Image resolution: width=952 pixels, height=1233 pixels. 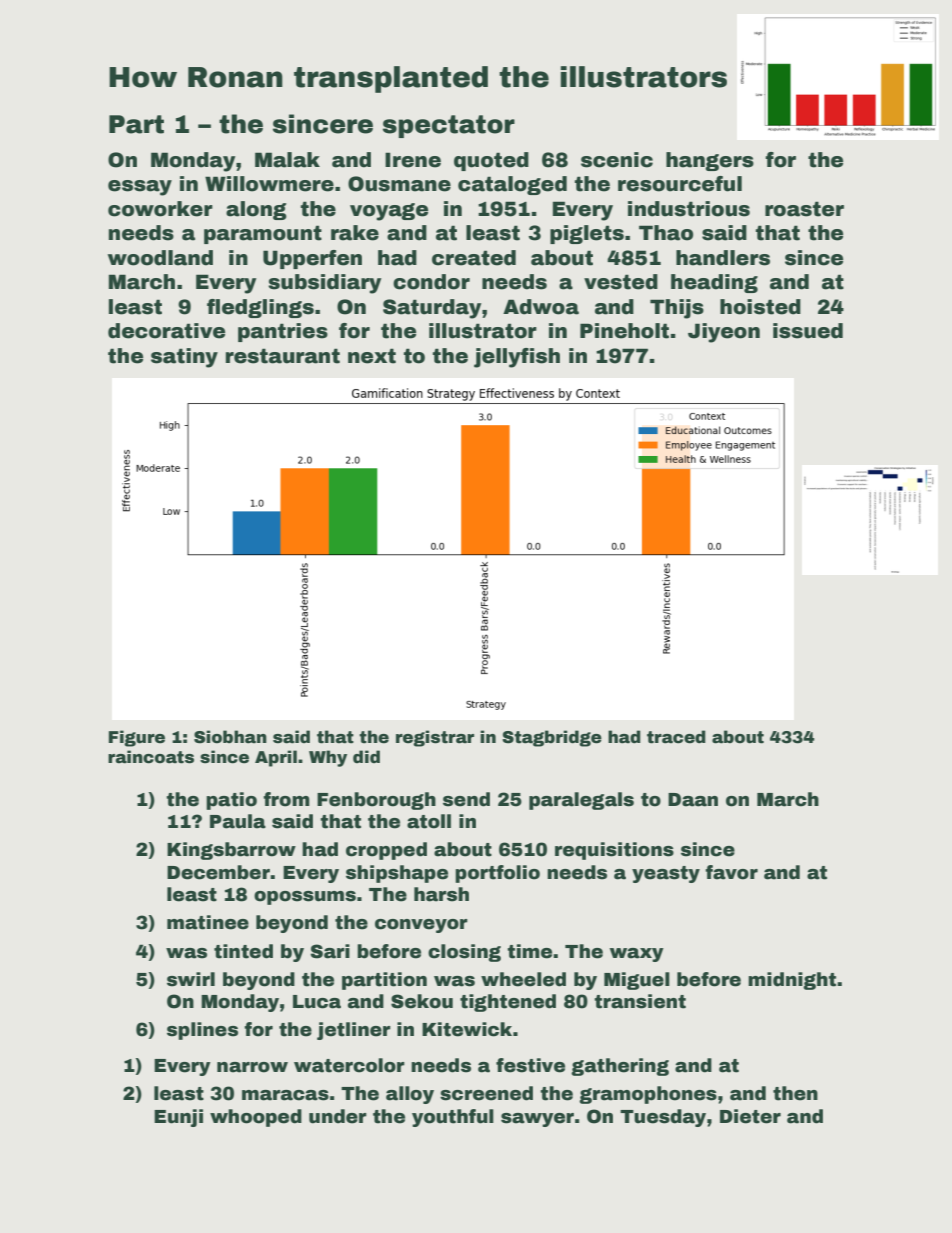 I want to click on Siobhan, so click(x=230, y=737).
